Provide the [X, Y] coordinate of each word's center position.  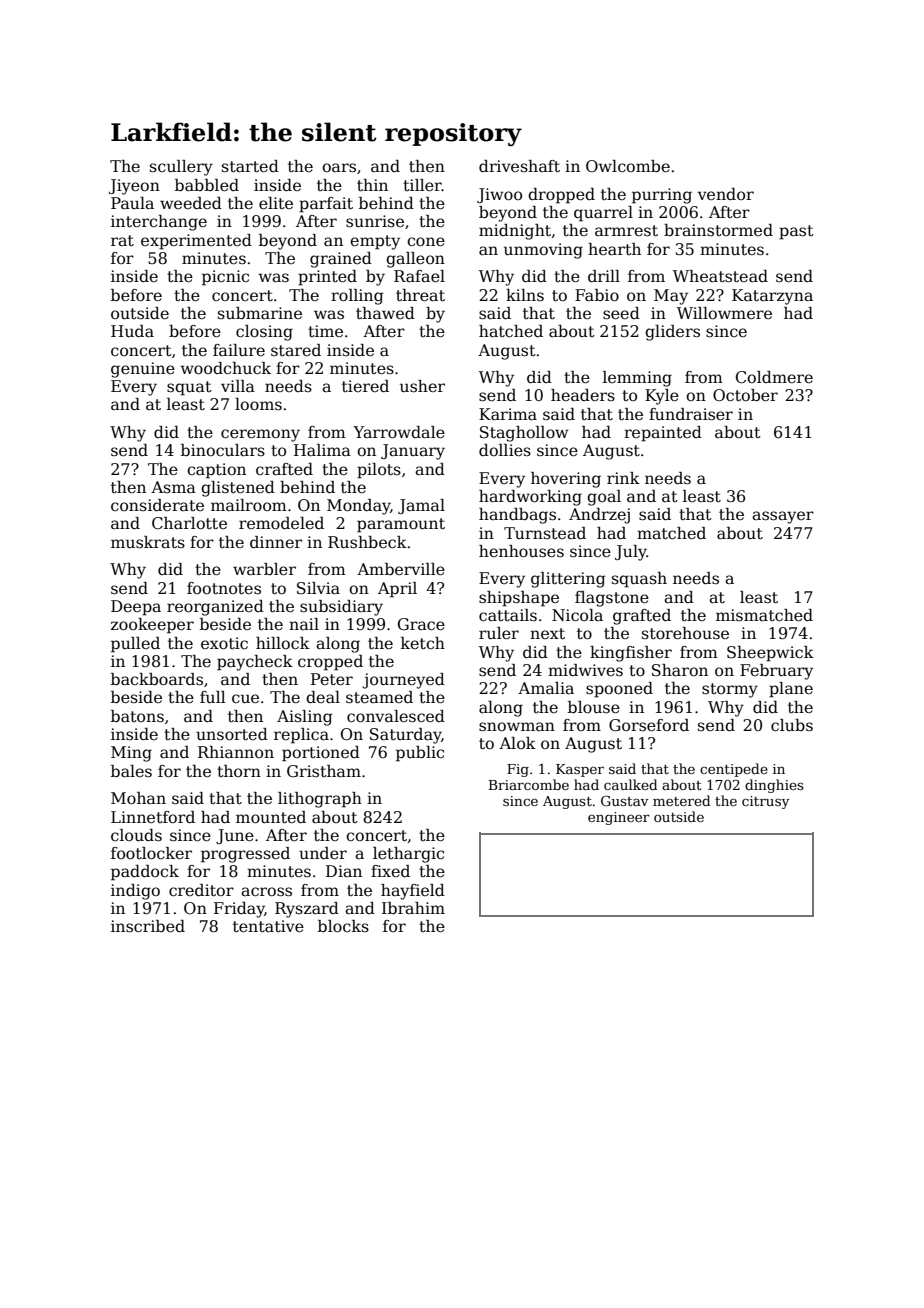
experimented [196, 242]
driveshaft [519, 166]
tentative [268, 926]
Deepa [136, 608]
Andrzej [599, 516]
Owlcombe [628, 166]
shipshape [519, 599]
